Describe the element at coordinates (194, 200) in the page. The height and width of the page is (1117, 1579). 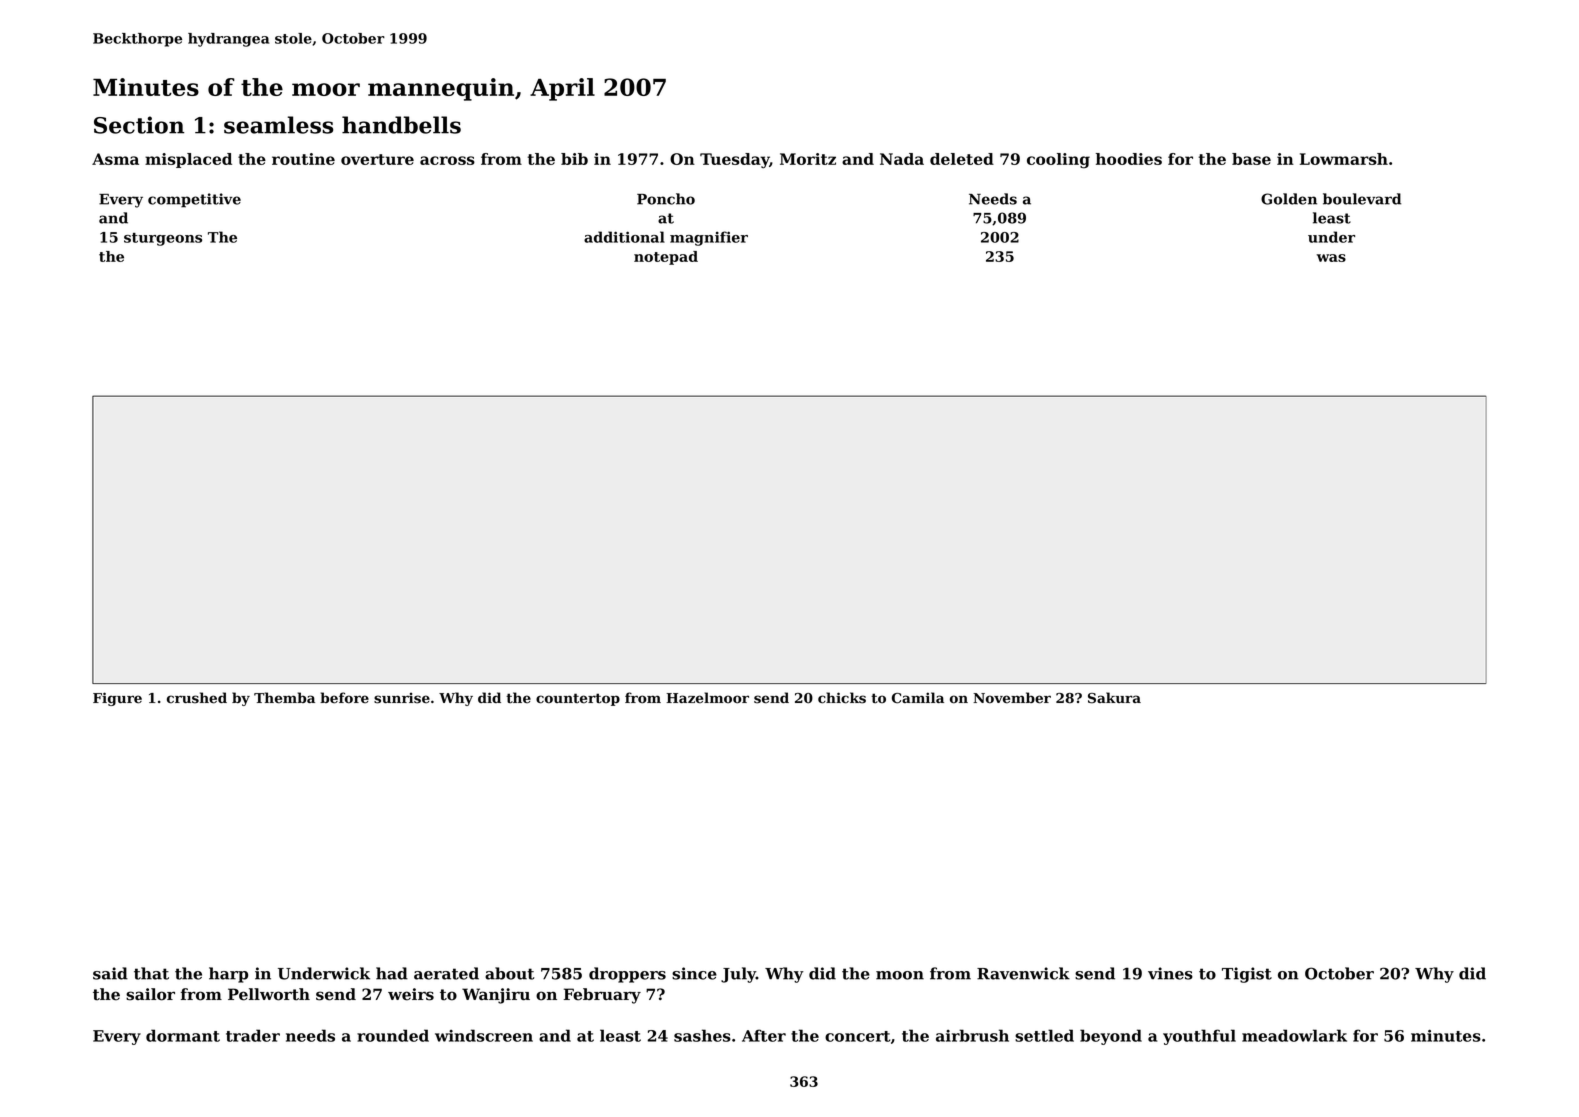
I see `competitive` at that location.
